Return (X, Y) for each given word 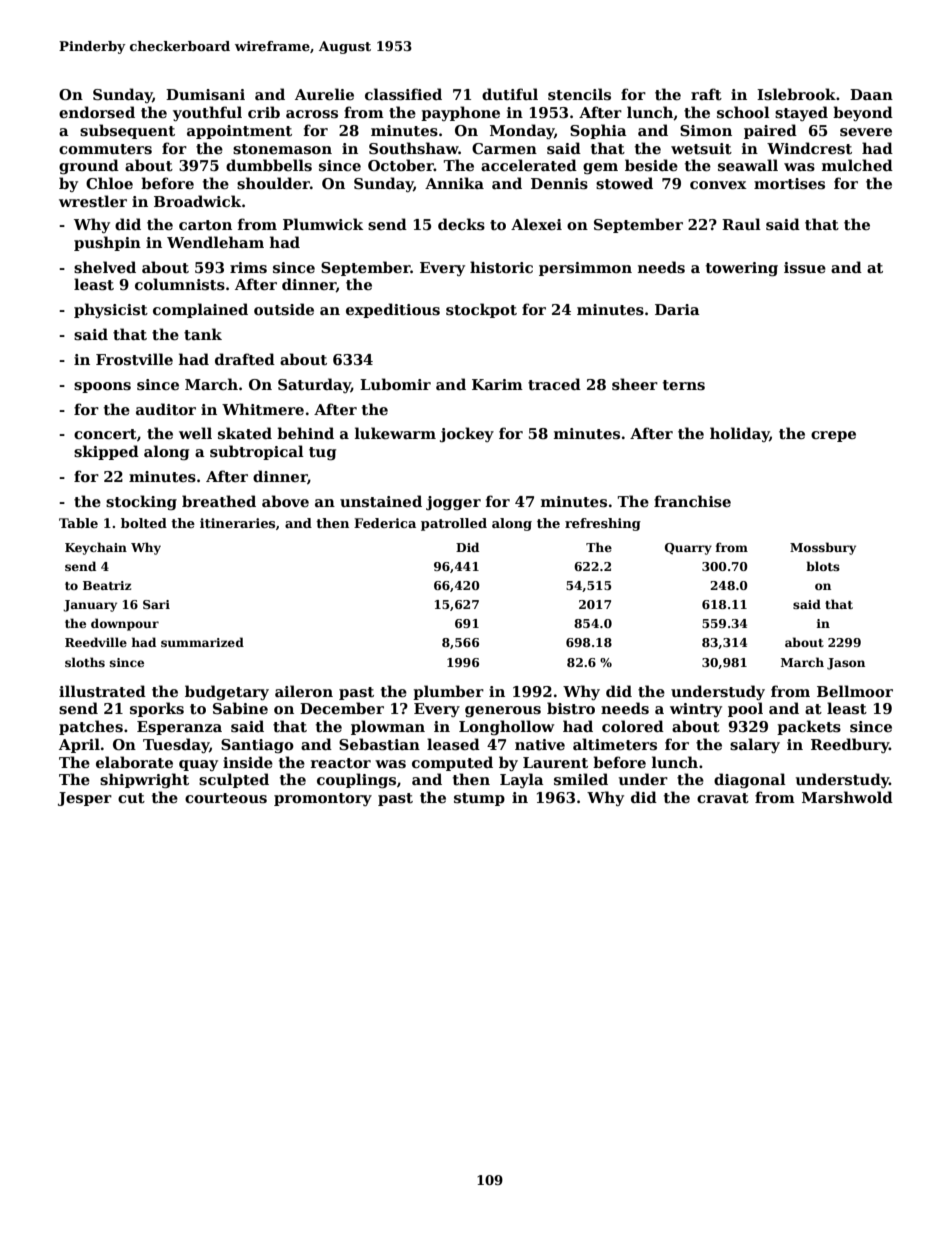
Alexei (536, 224)
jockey (467, 434)
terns (684, 385)
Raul (741, 224)
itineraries (237, 523)
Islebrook (796, 94)
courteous (226, 798)
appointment (239, 132)
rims (248, 267)
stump (479, 799)
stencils (579, 94)
